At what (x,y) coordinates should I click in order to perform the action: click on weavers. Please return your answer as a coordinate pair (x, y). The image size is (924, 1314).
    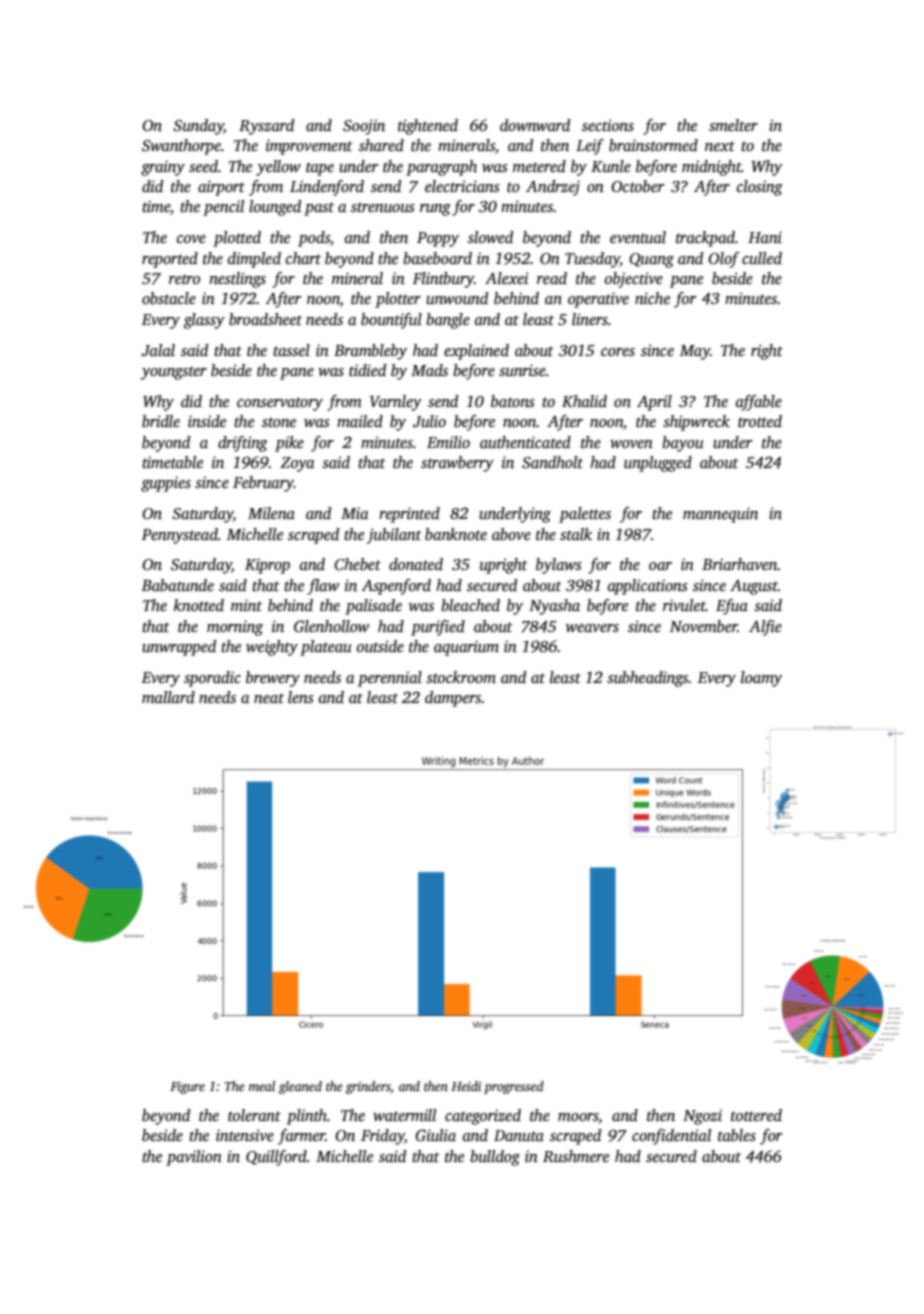
    Looking at the image, I should click on (592, 628).
